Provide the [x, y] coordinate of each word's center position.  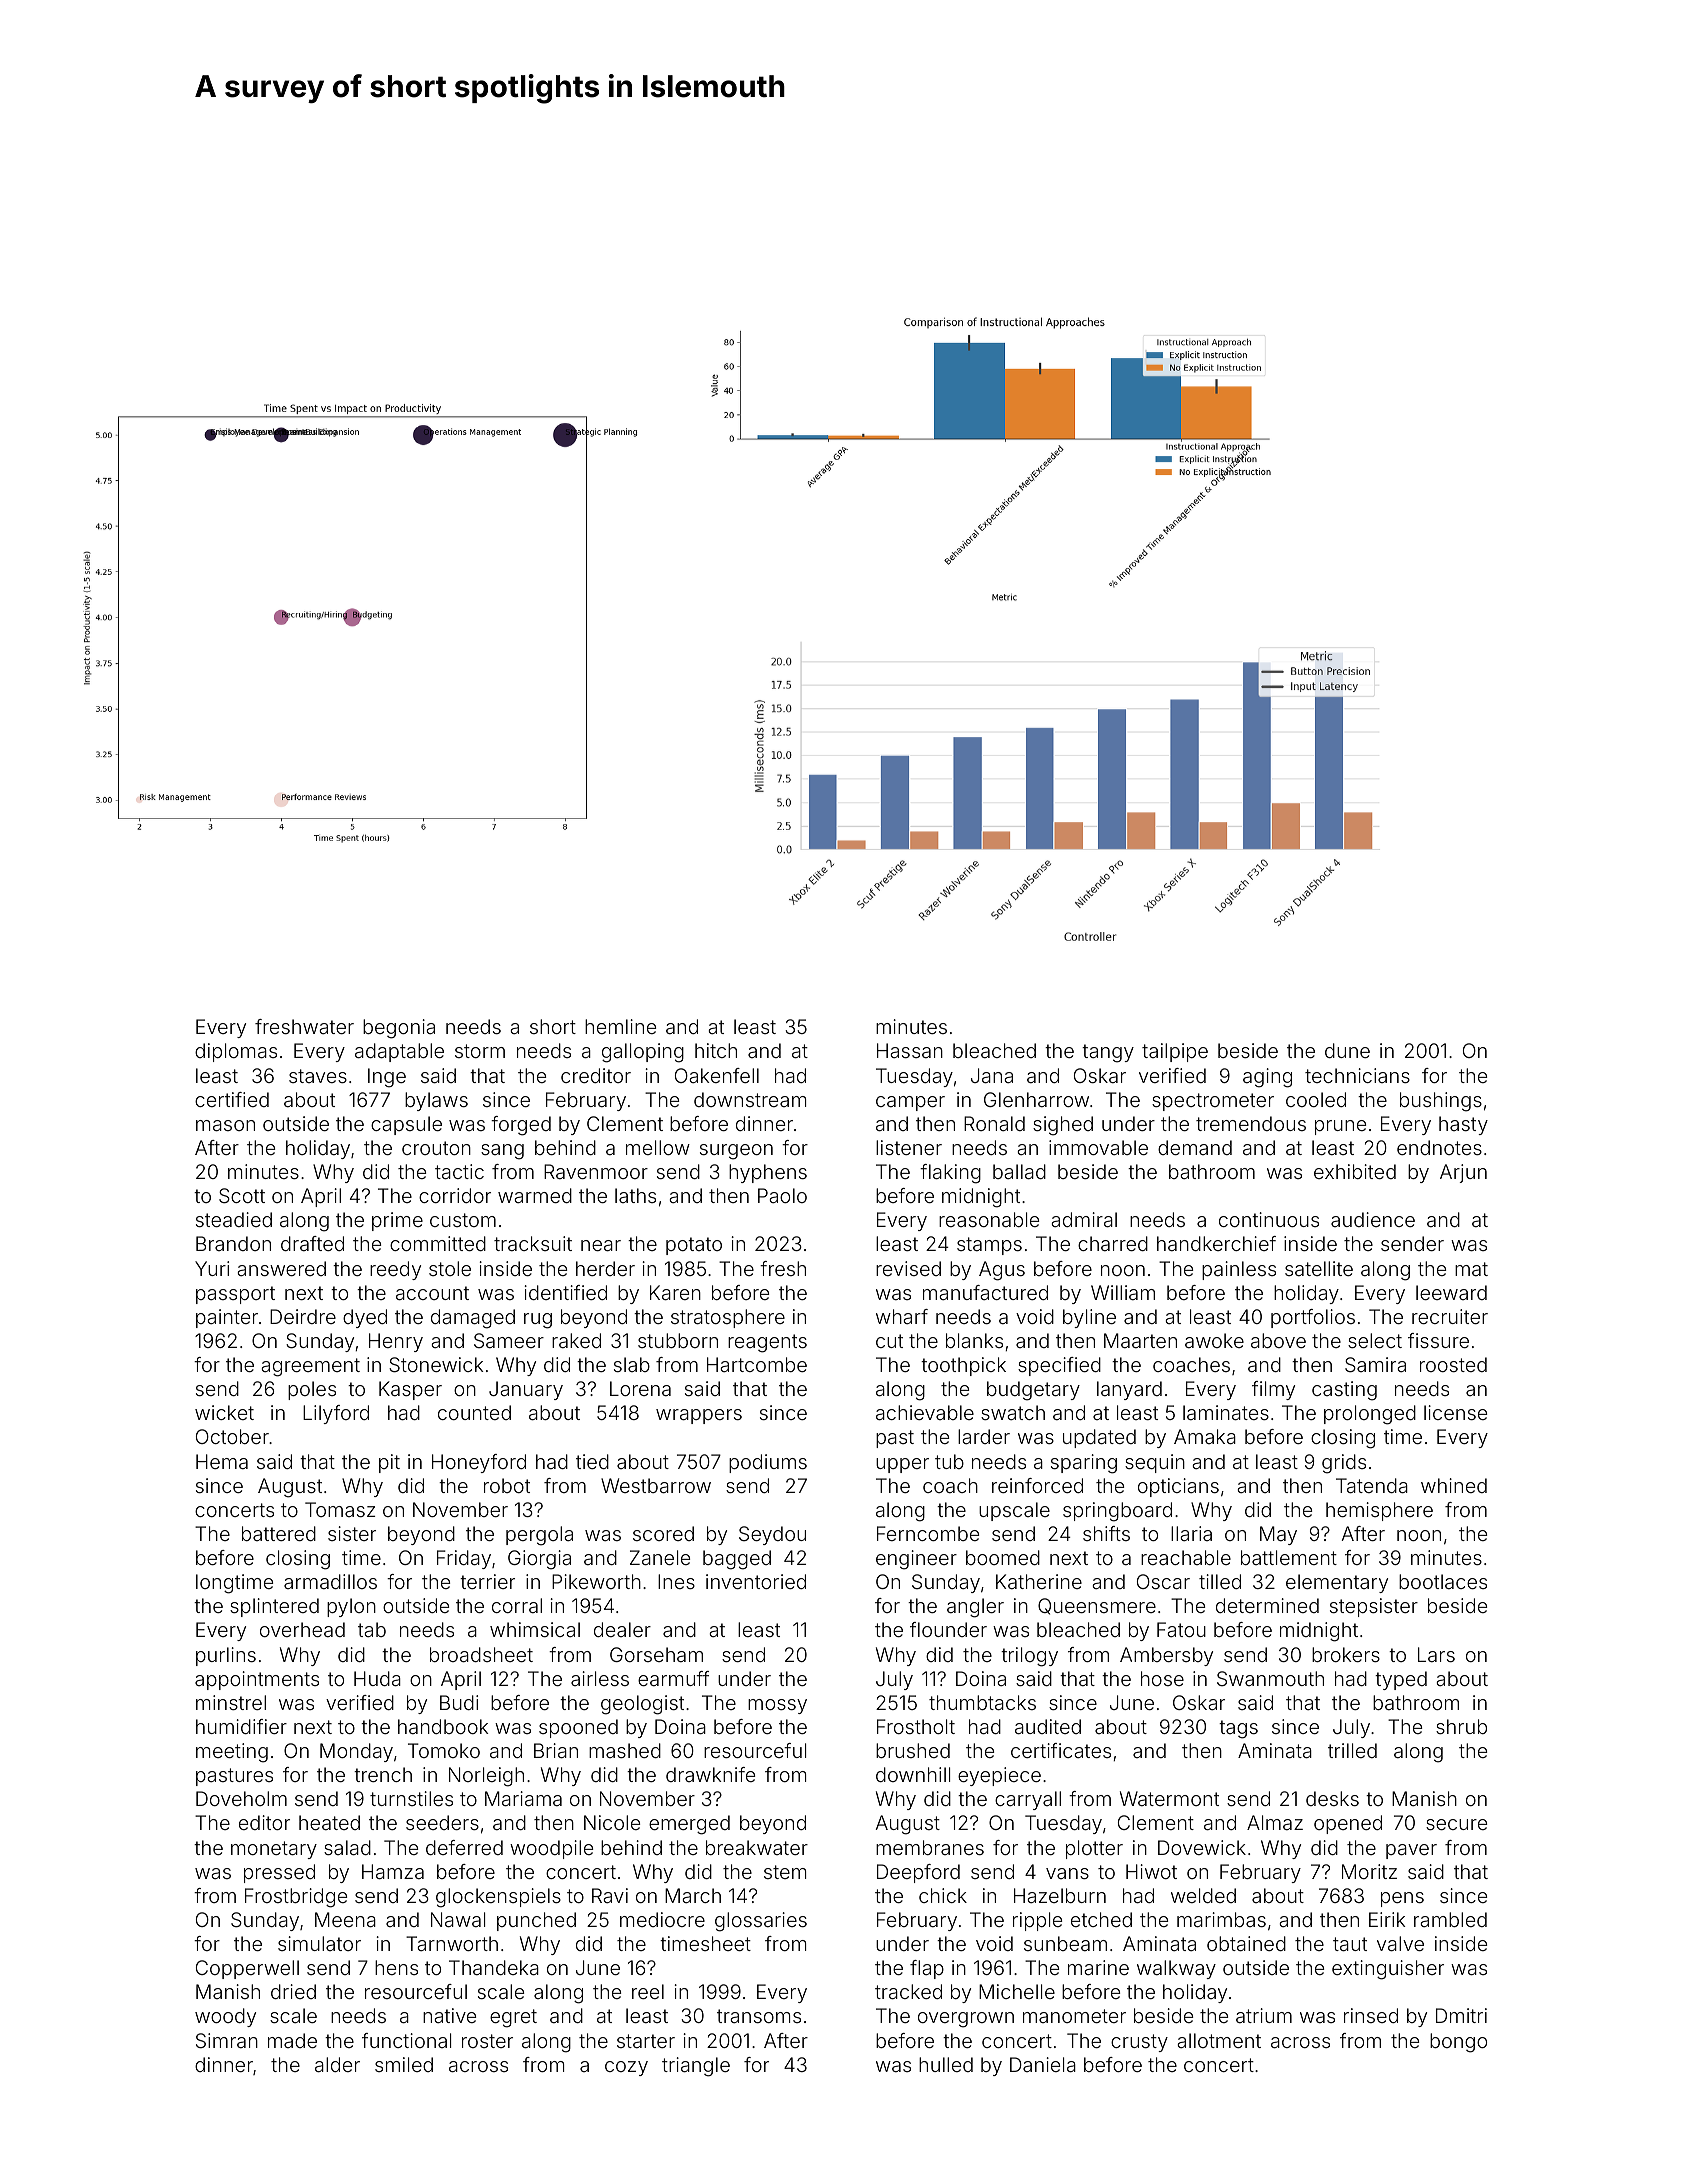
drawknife [710, 1774]
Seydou [772, 1535]
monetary [274, 1850]
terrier [487, 1581]
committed [438, 1243]
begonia [399, 1029]
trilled [1352, 1750]
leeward [1451, 1292]
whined [1454, 1485]
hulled [946, 2064]
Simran [227, 2040]
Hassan [910, 1050]
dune [1347, 1050]
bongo [1458, 2043]
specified [1059, 1366]
